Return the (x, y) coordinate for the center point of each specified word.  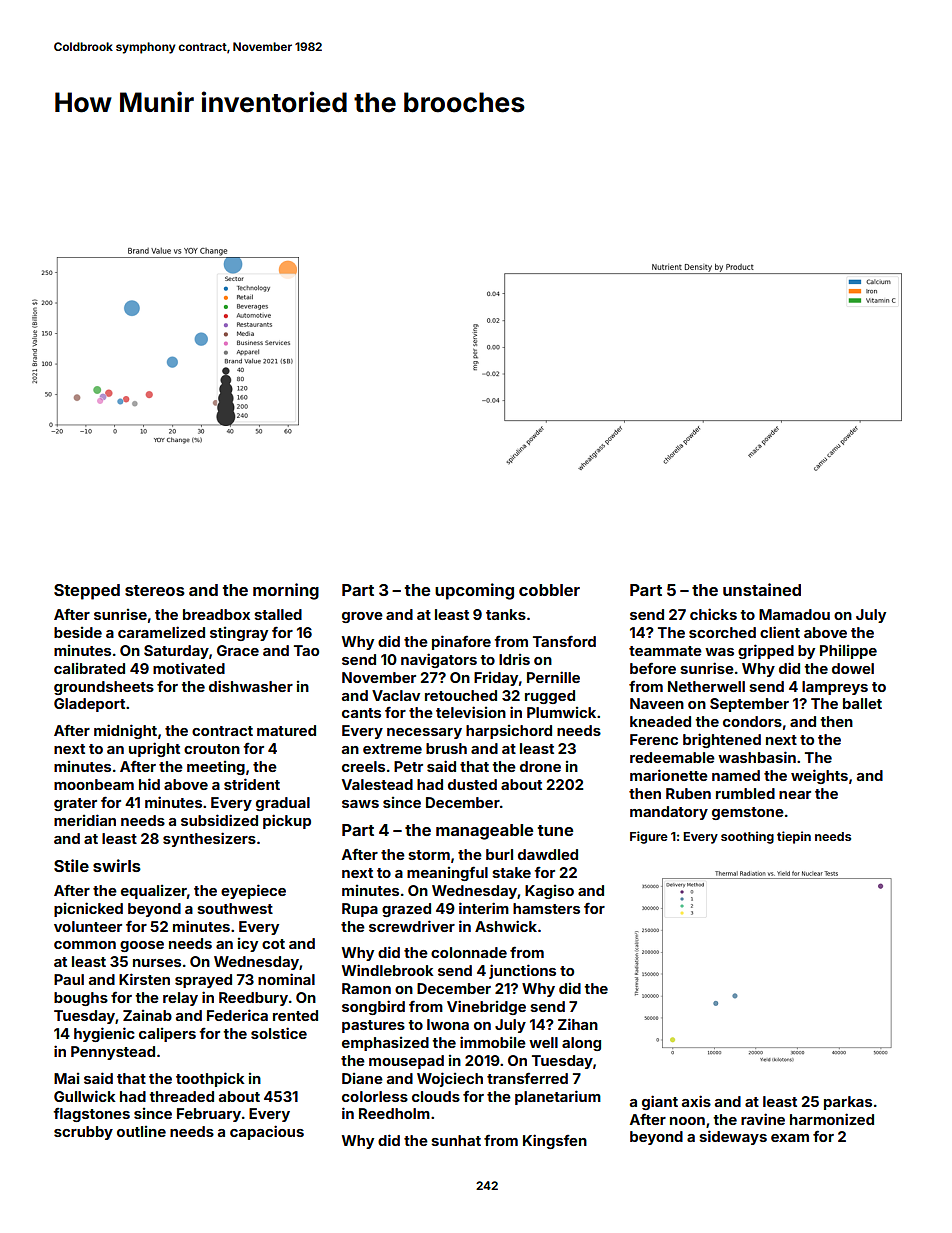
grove (362, 617)
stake (511, 872)
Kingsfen (555, 1141)
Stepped (87, 592)
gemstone (748, 813)
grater (75, 804)
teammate (665, 651)
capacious (267, 1132)
